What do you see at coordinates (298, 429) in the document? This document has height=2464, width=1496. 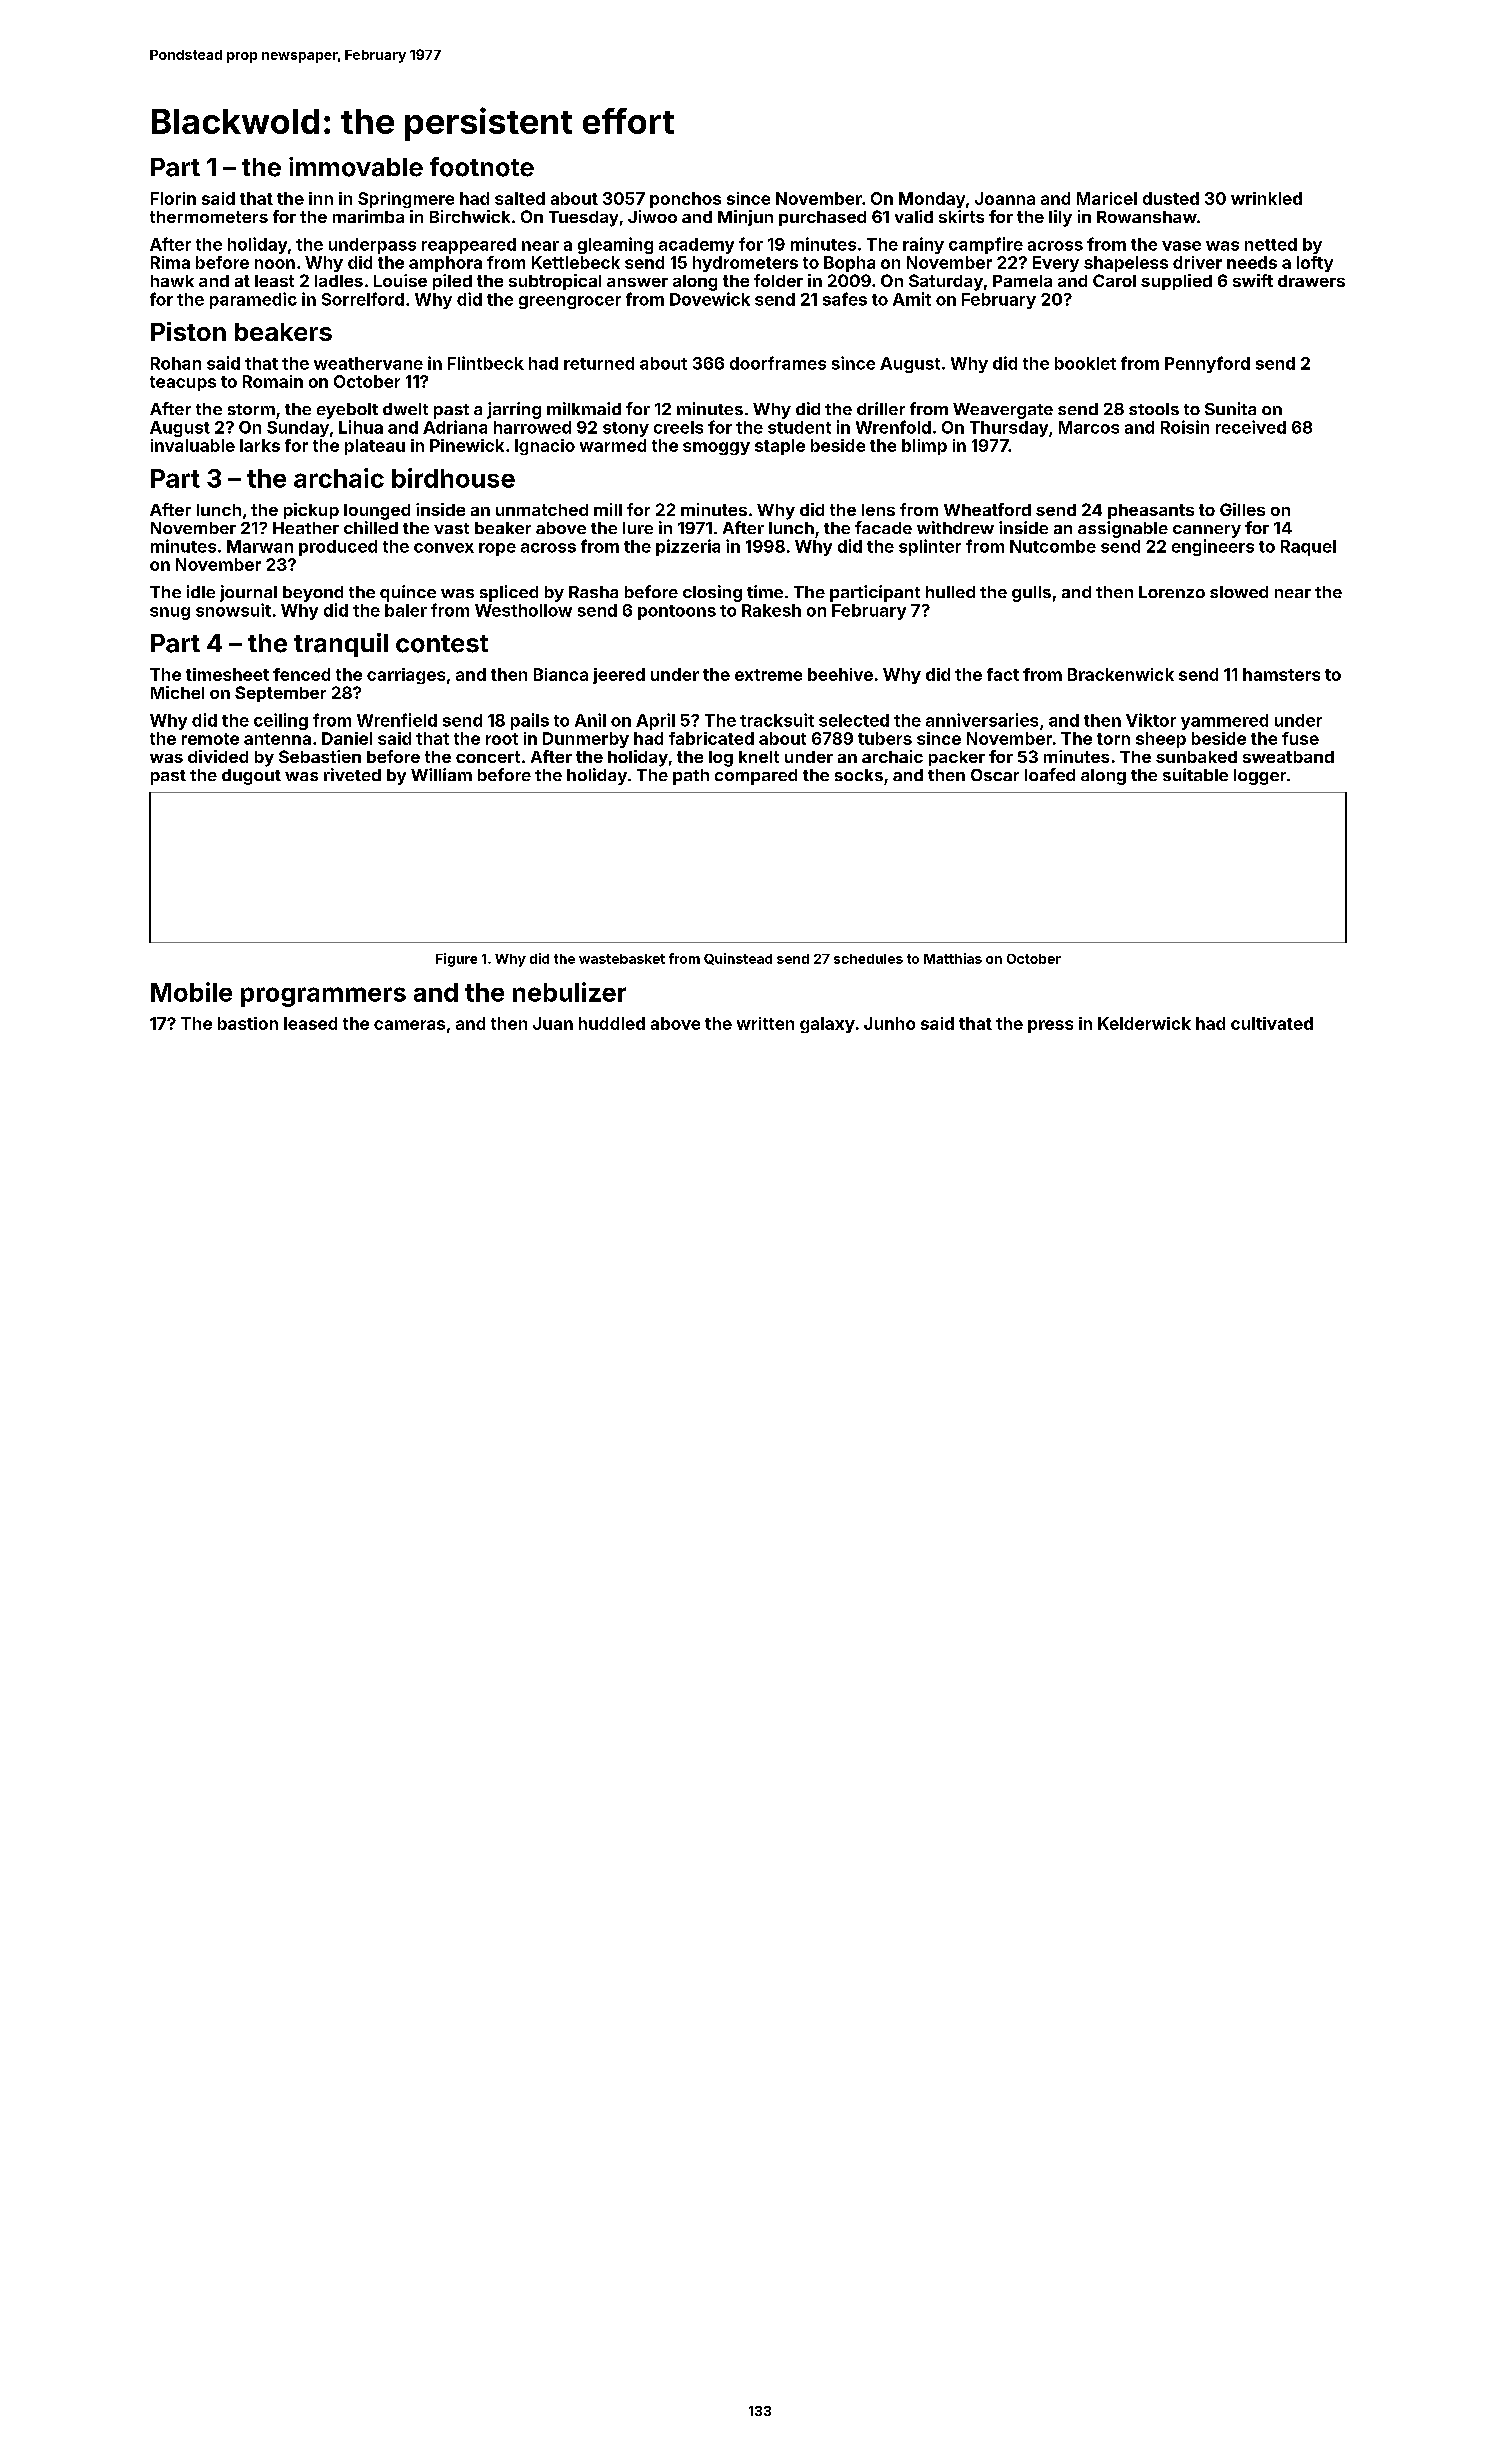 I see `Sunday` at bounding box center [298, 429].
